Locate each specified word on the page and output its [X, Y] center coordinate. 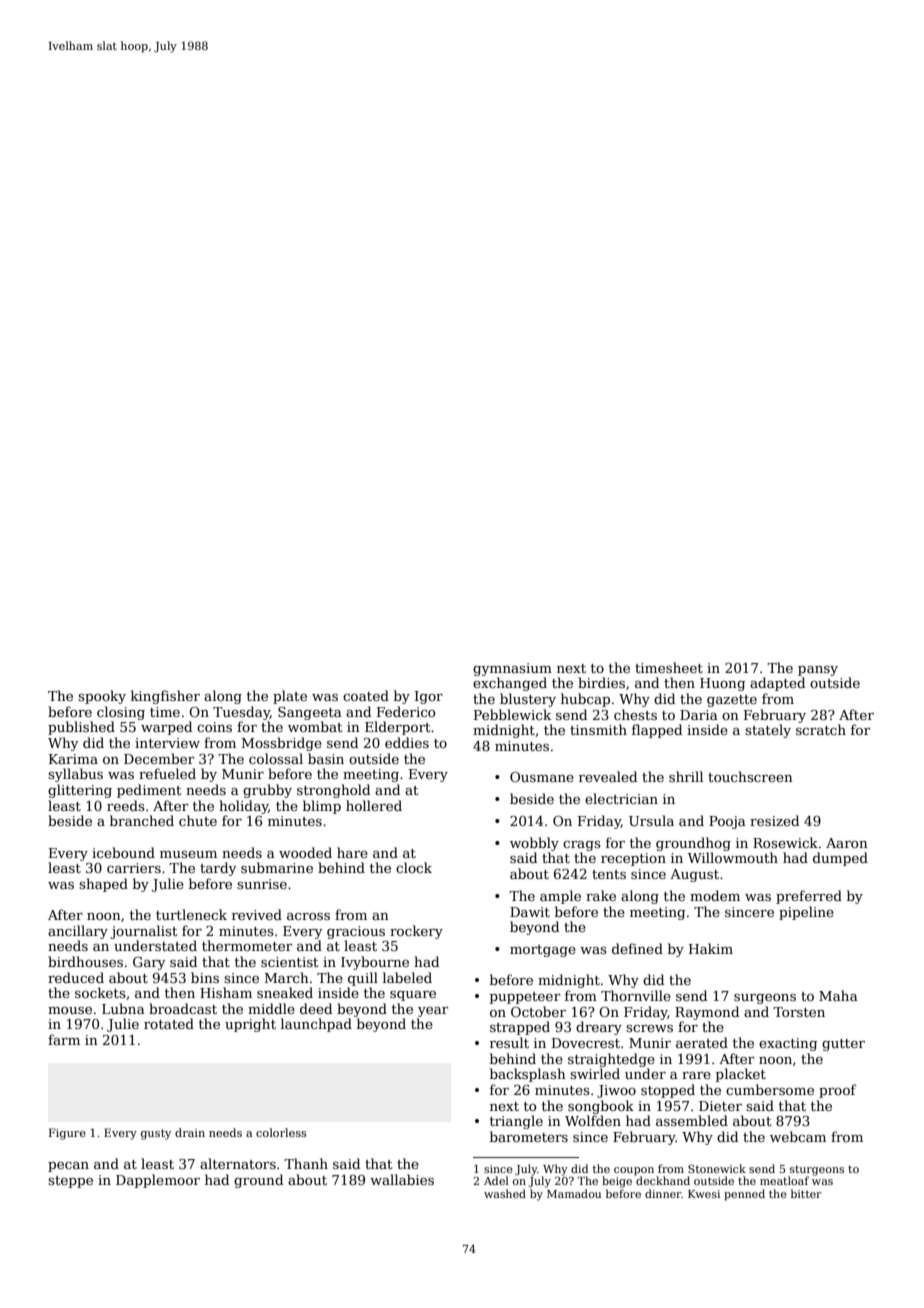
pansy [818, 671]
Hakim [711, 948]
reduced [76, 977]
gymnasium [512, 669]
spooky [102, 697]
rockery [416, 932]
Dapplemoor [158, 1181]
